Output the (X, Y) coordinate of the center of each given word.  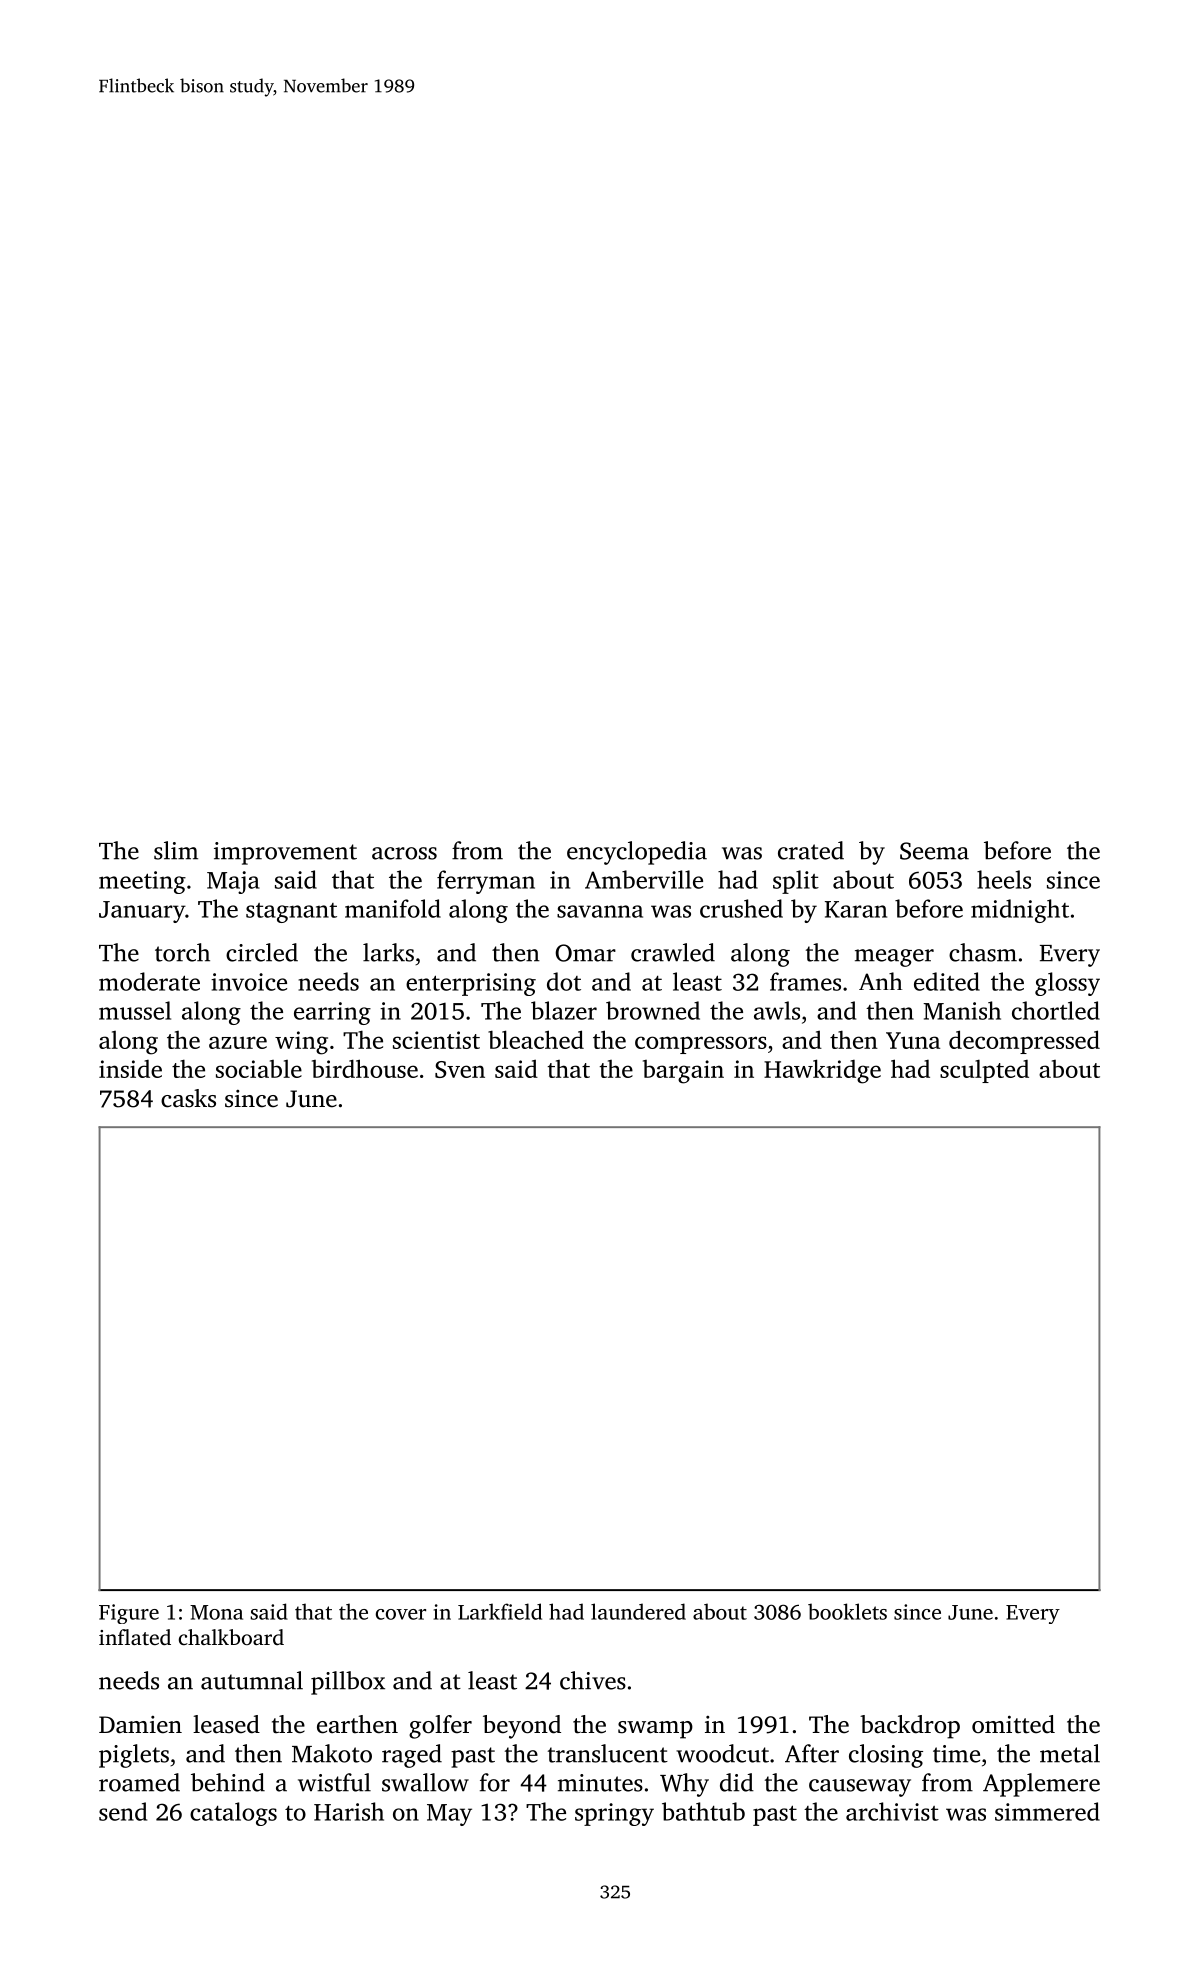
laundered (638, 1611)
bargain (683, 1072)
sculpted (984, 1071)
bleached (536, 1039)
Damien (140, 1725)
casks (188, 1098)
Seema (934, 851)
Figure (129, 1614)
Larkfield (500, 1611)
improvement (285, 853)
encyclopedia (637, 853)
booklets (847, 1611)
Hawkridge (822, 1071)
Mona (216, 1612)
